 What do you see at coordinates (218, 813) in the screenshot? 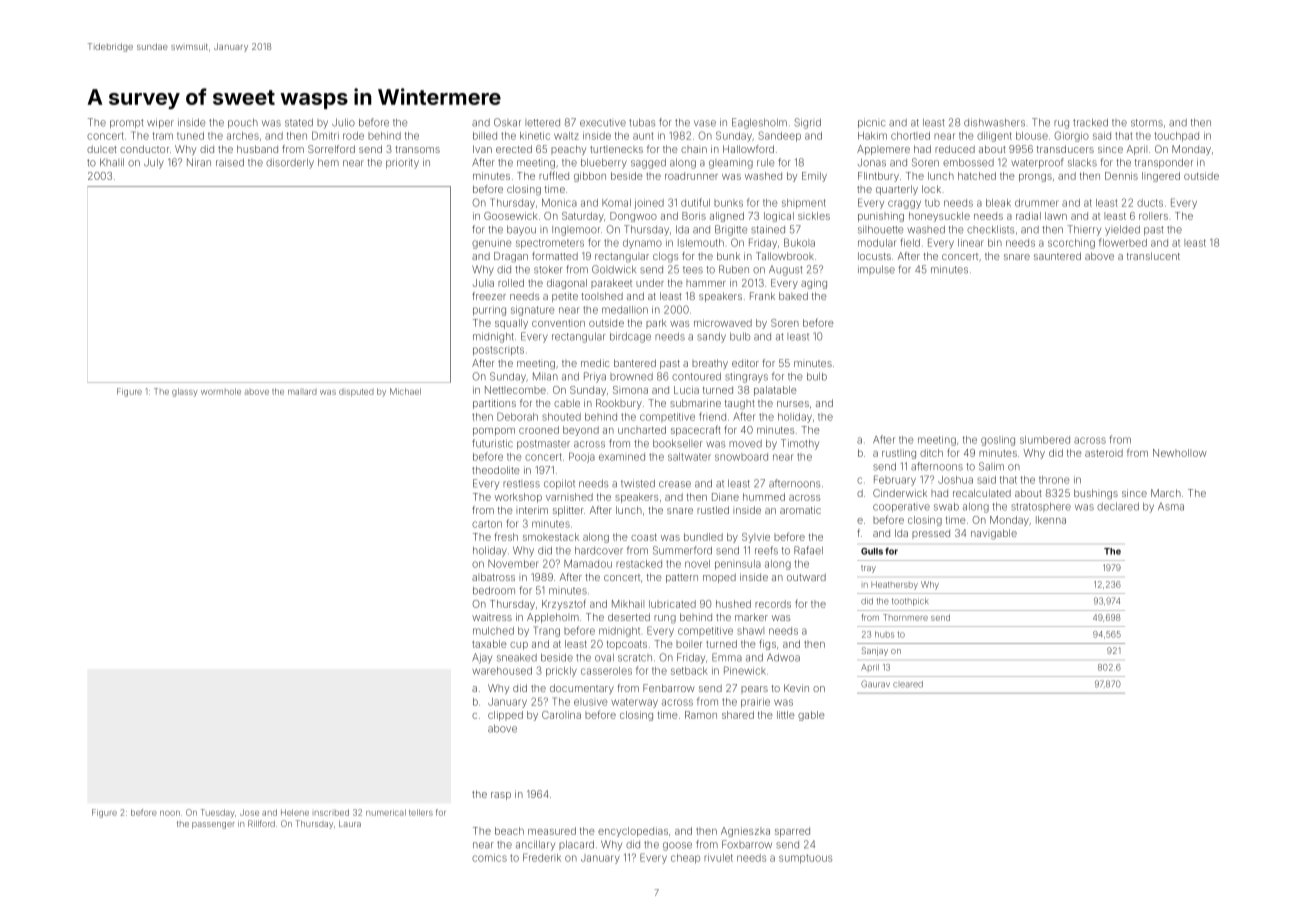
I see `Tuesday` at bounding box center [218, 813].
